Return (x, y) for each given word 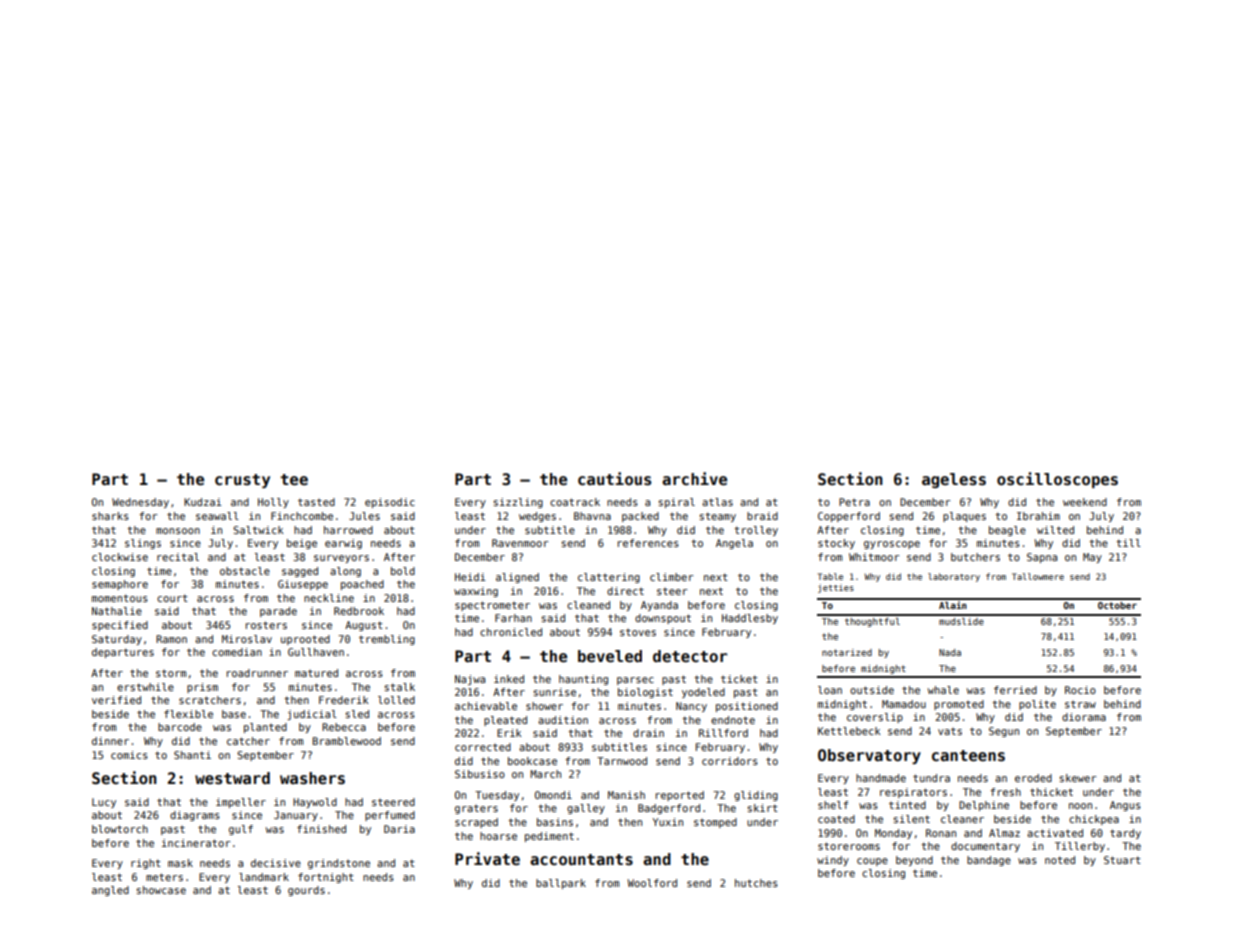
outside (872, 690)
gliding (756, 796)
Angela (734, 544)
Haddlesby (750, 619)
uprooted (305, 640)
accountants (581, 859)
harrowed (348, 530)
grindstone (339, 864)
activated (1055, 833)
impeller (241, 803)
